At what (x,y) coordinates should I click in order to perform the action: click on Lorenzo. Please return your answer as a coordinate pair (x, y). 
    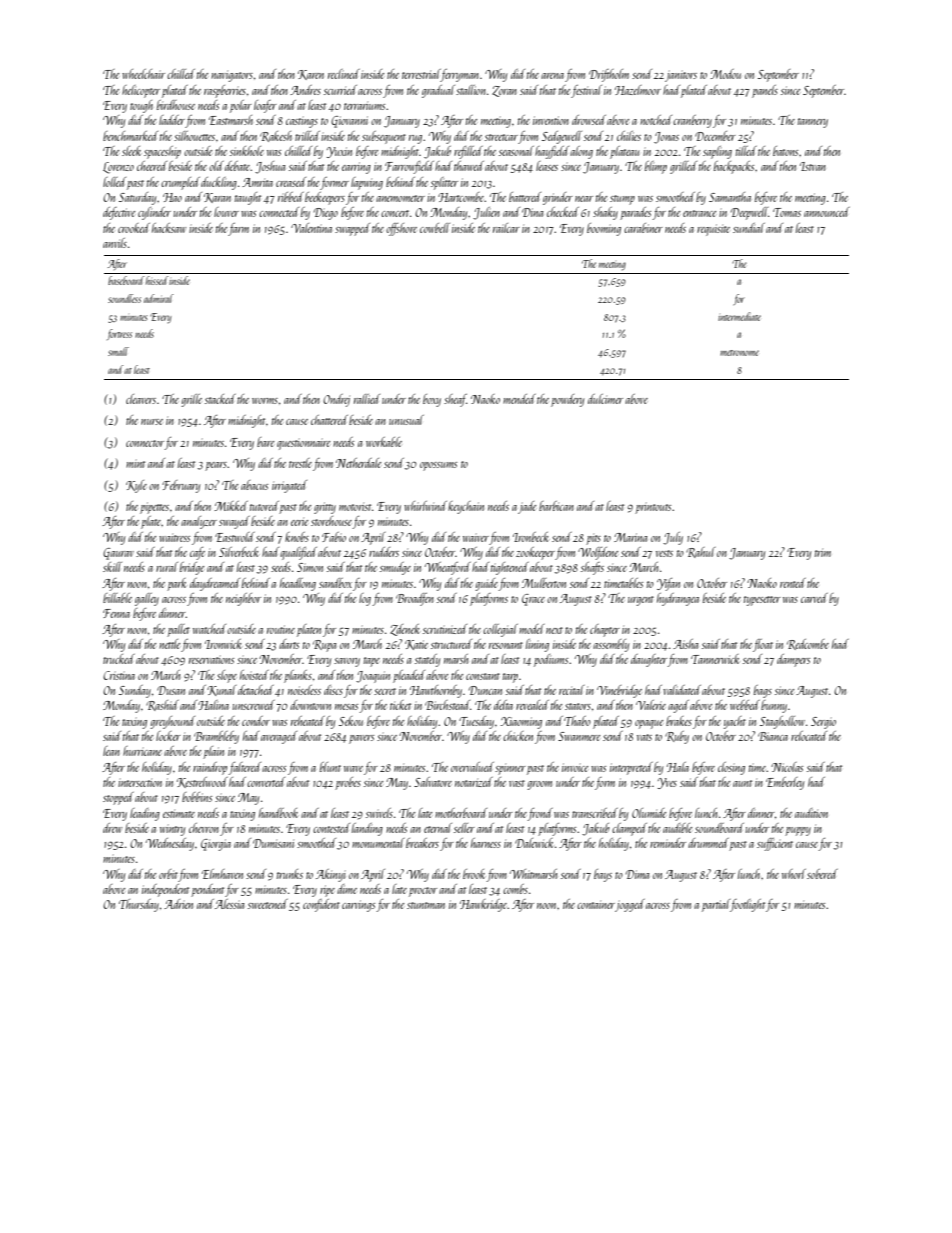
    Looking at the image, I should click on (118, 168).
